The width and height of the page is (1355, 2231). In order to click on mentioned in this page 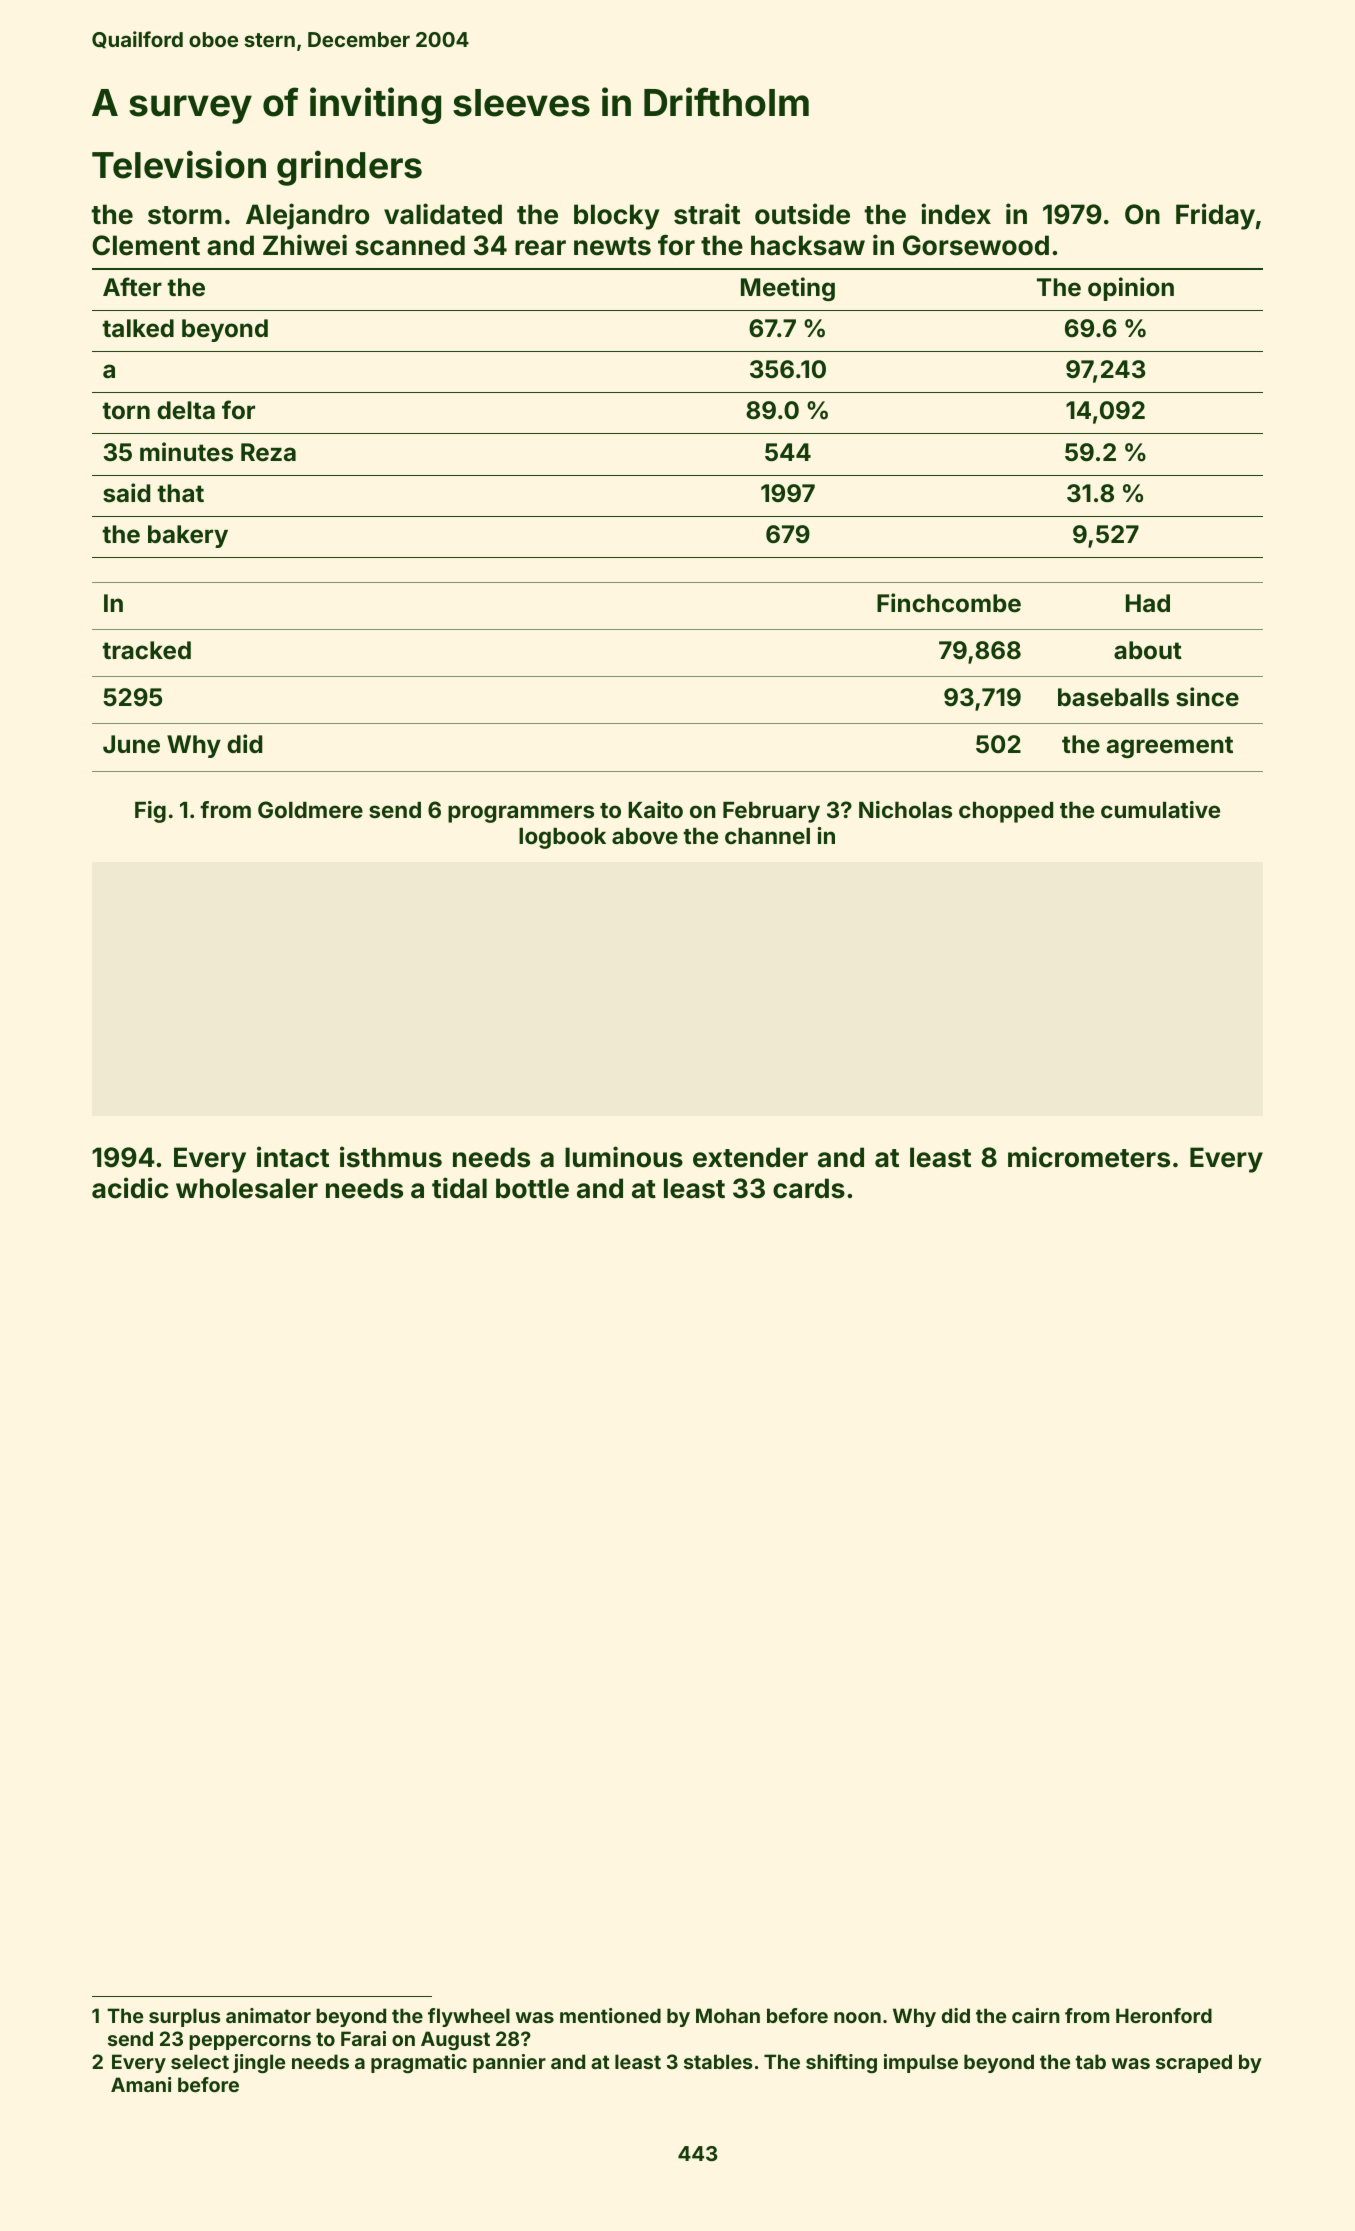, I will do `click(610, 2015)`.
